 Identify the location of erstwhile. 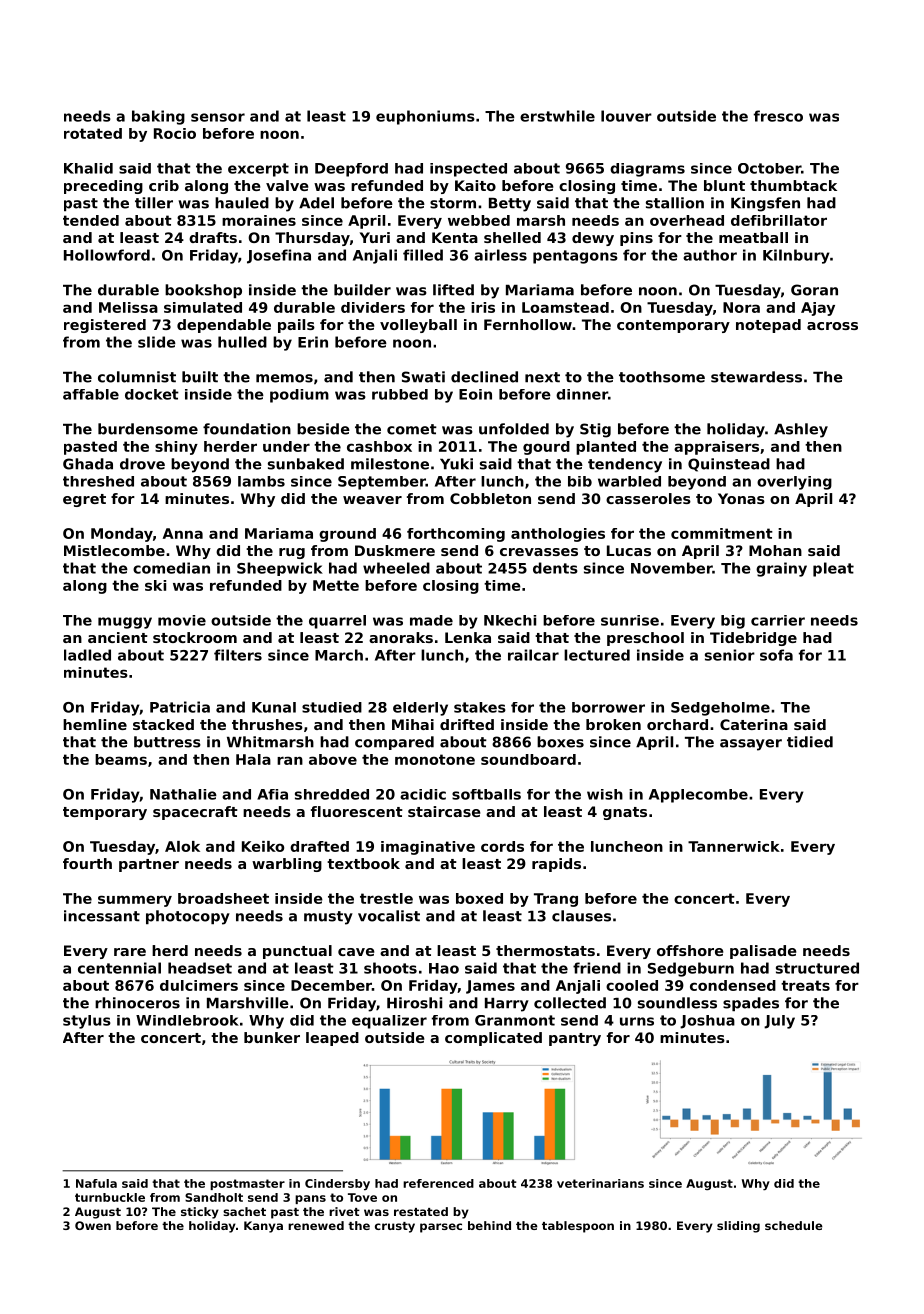
(557, 116).
